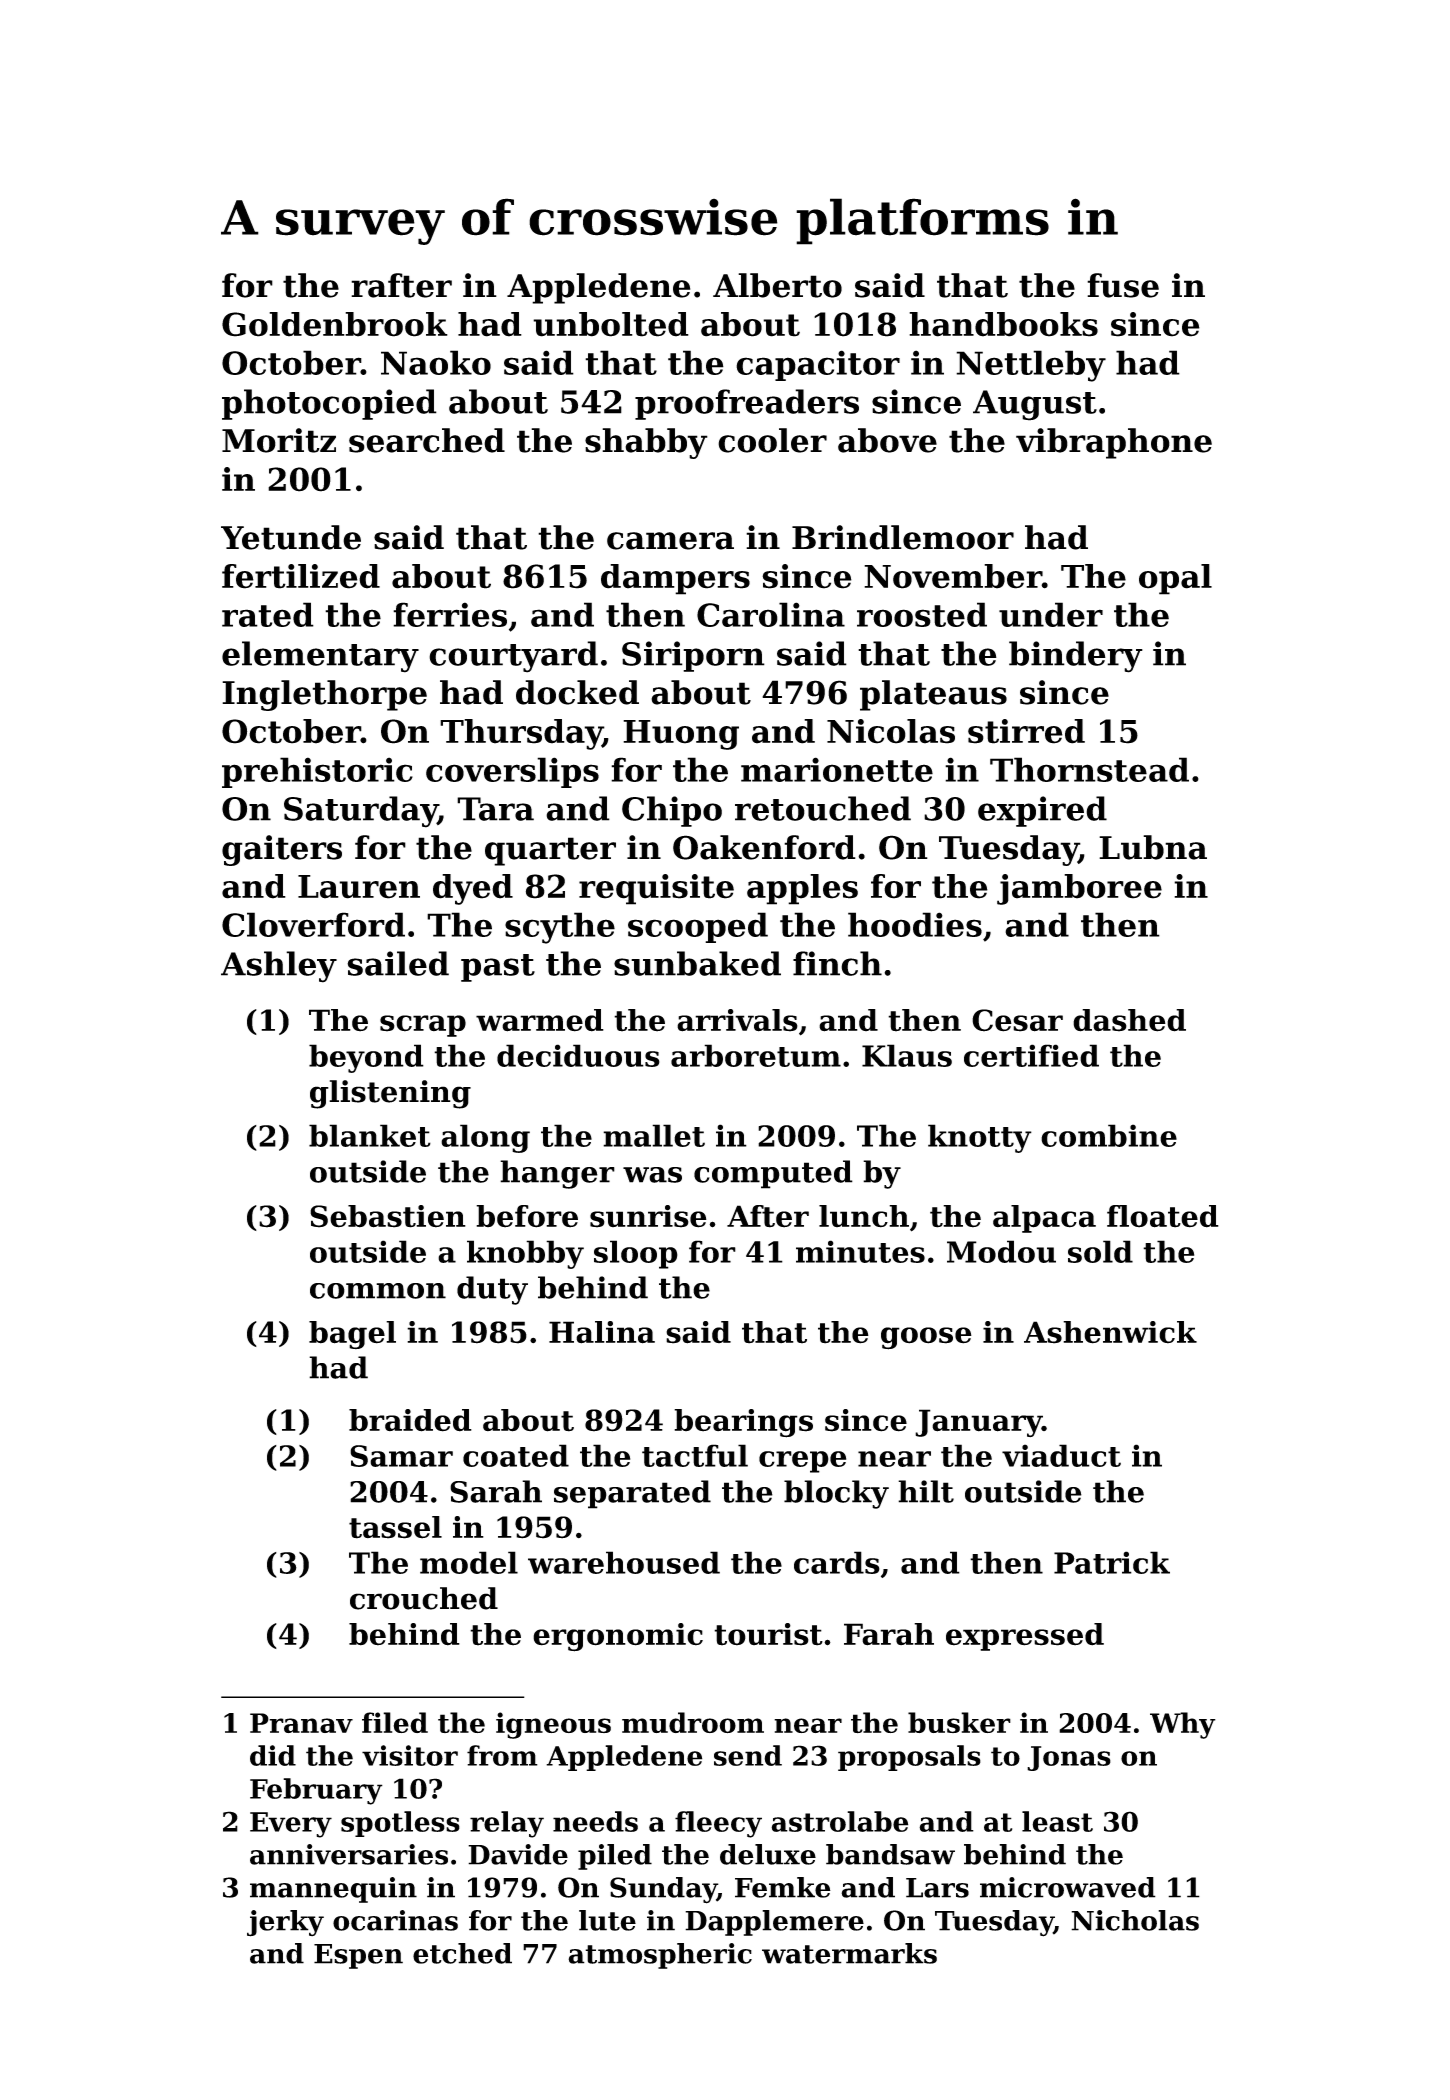  I want to click on opal, so click(1175, 579).
